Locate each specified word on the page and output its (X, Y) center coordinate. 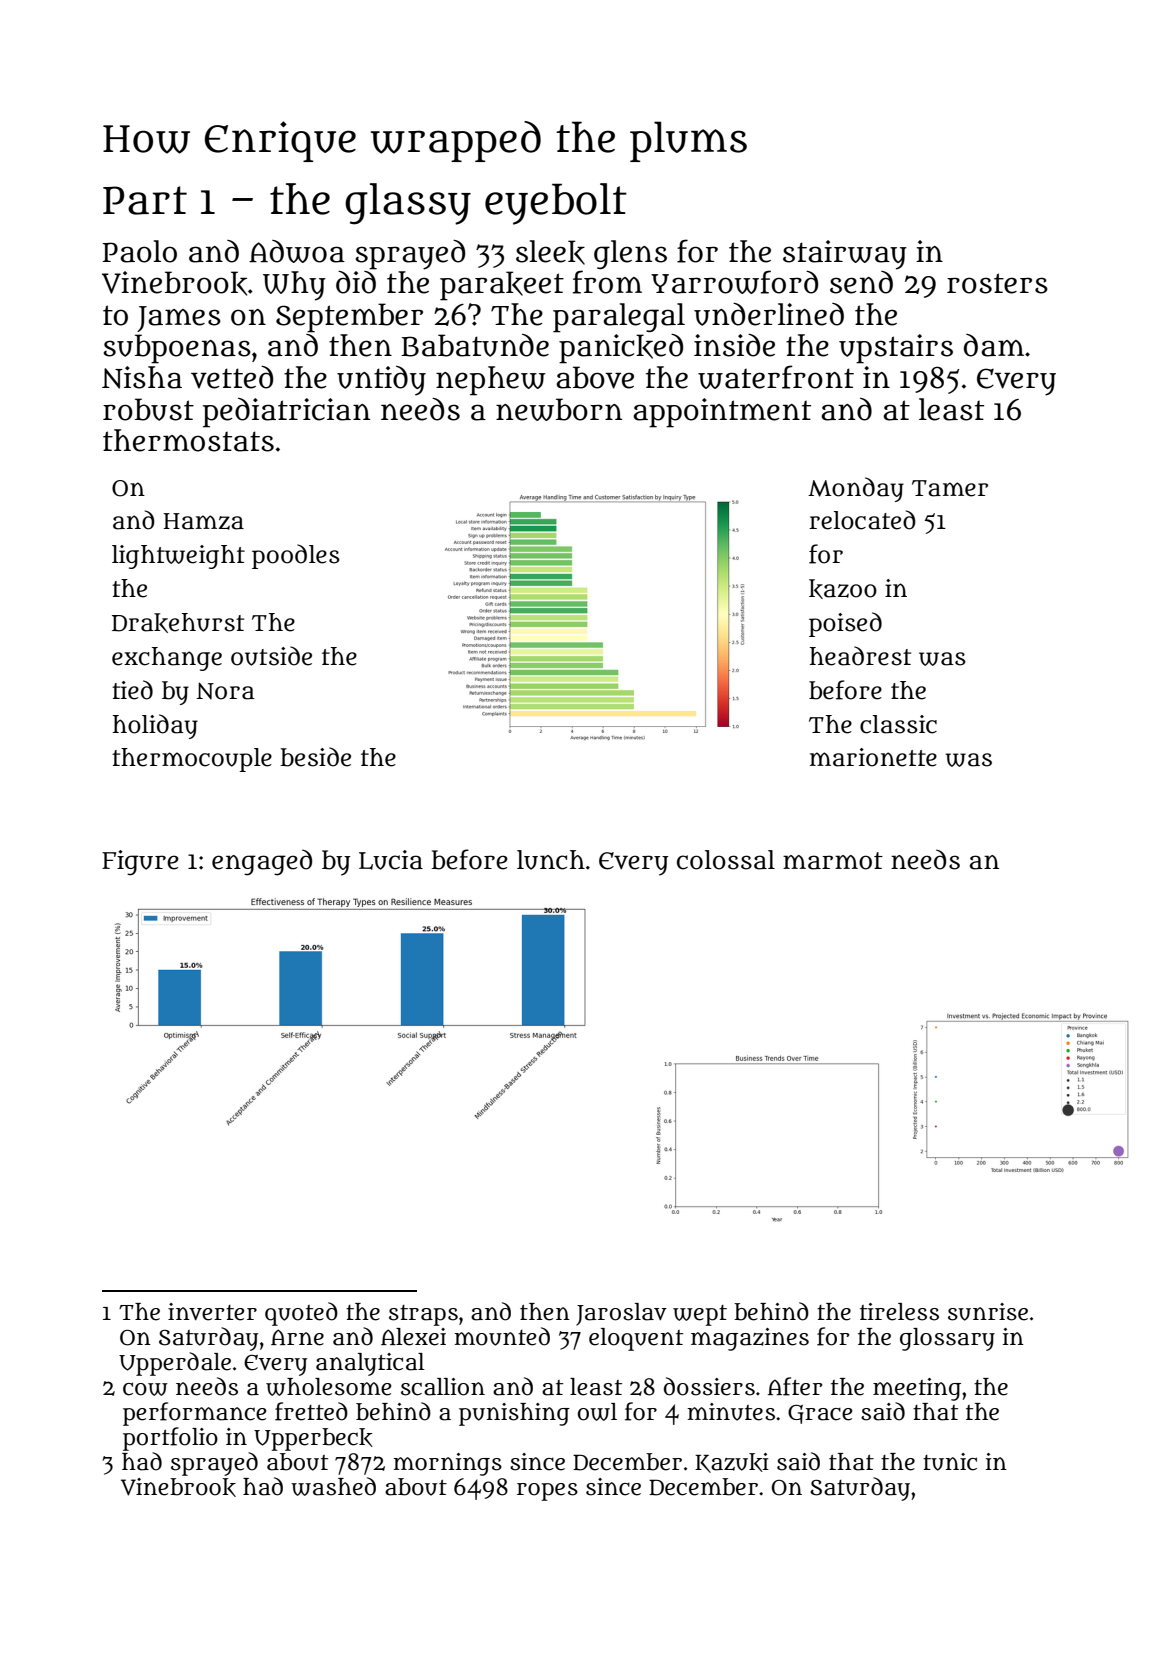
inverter (212, 1312)
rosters (997, 283)
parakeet (502, 286)
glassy (408, 204)
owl (597, 1412)
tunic (950, 1462)
